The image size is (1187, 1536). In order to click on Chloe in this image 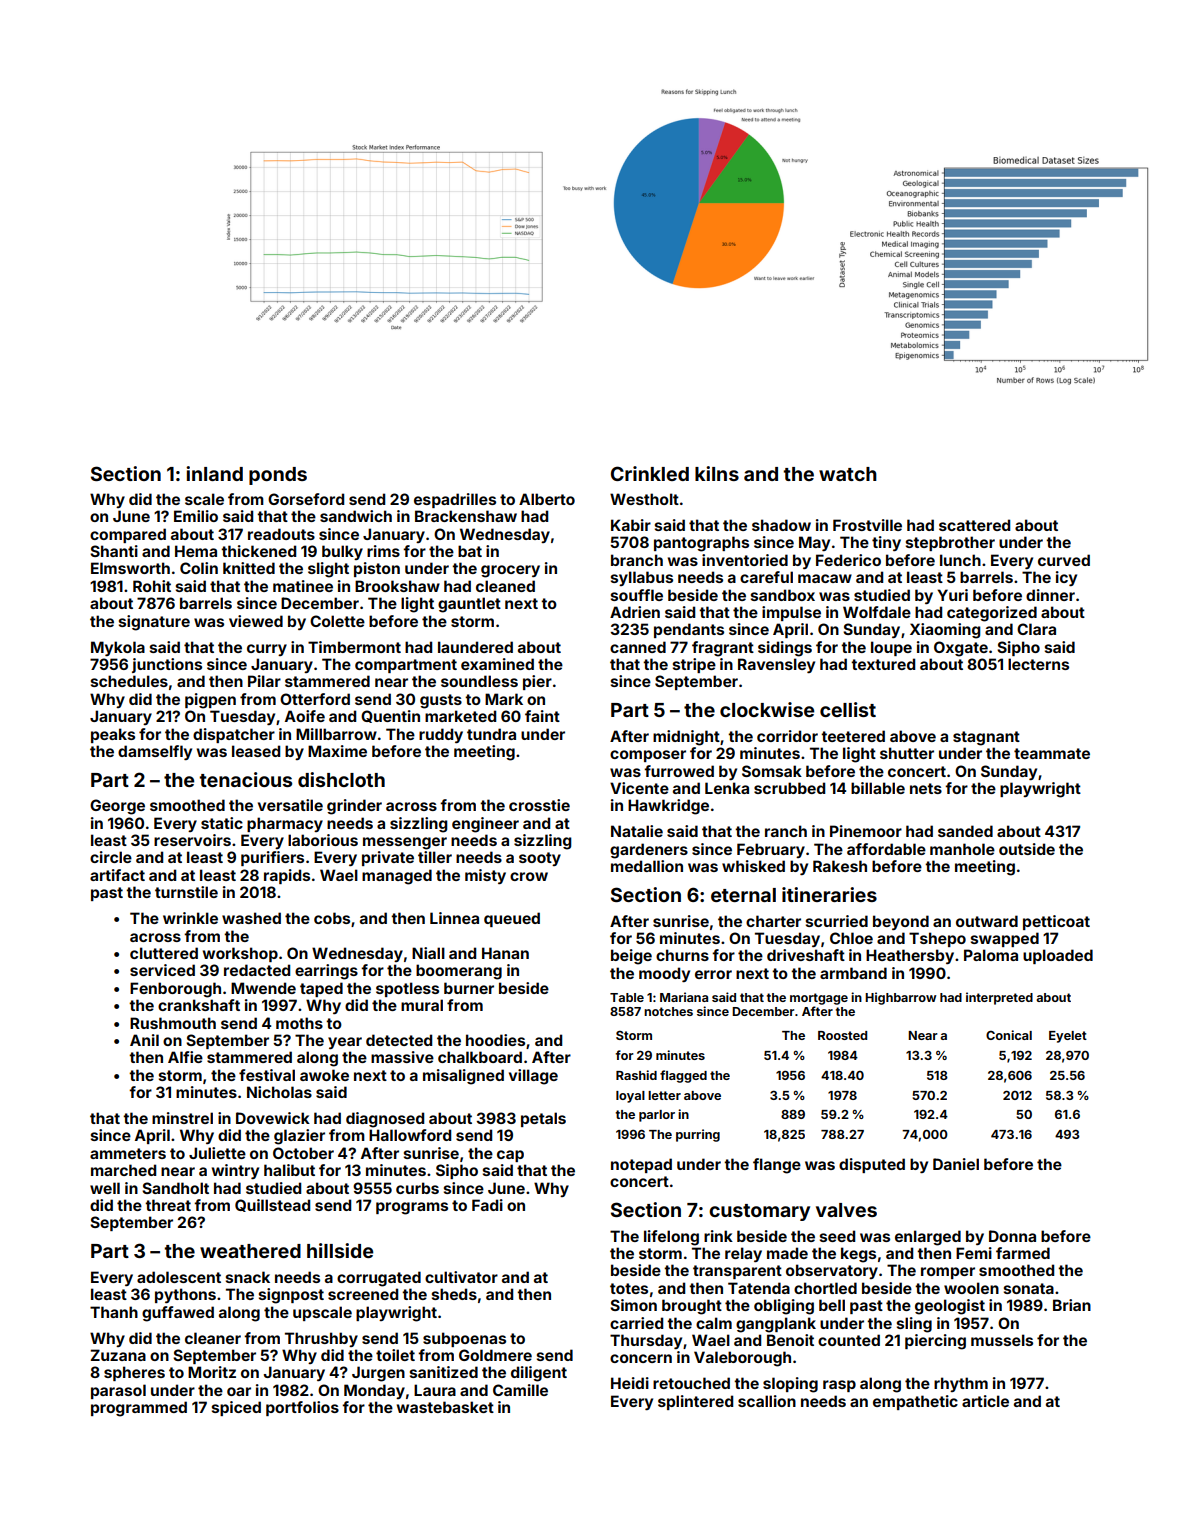, I will do `click(851, 938)`.
